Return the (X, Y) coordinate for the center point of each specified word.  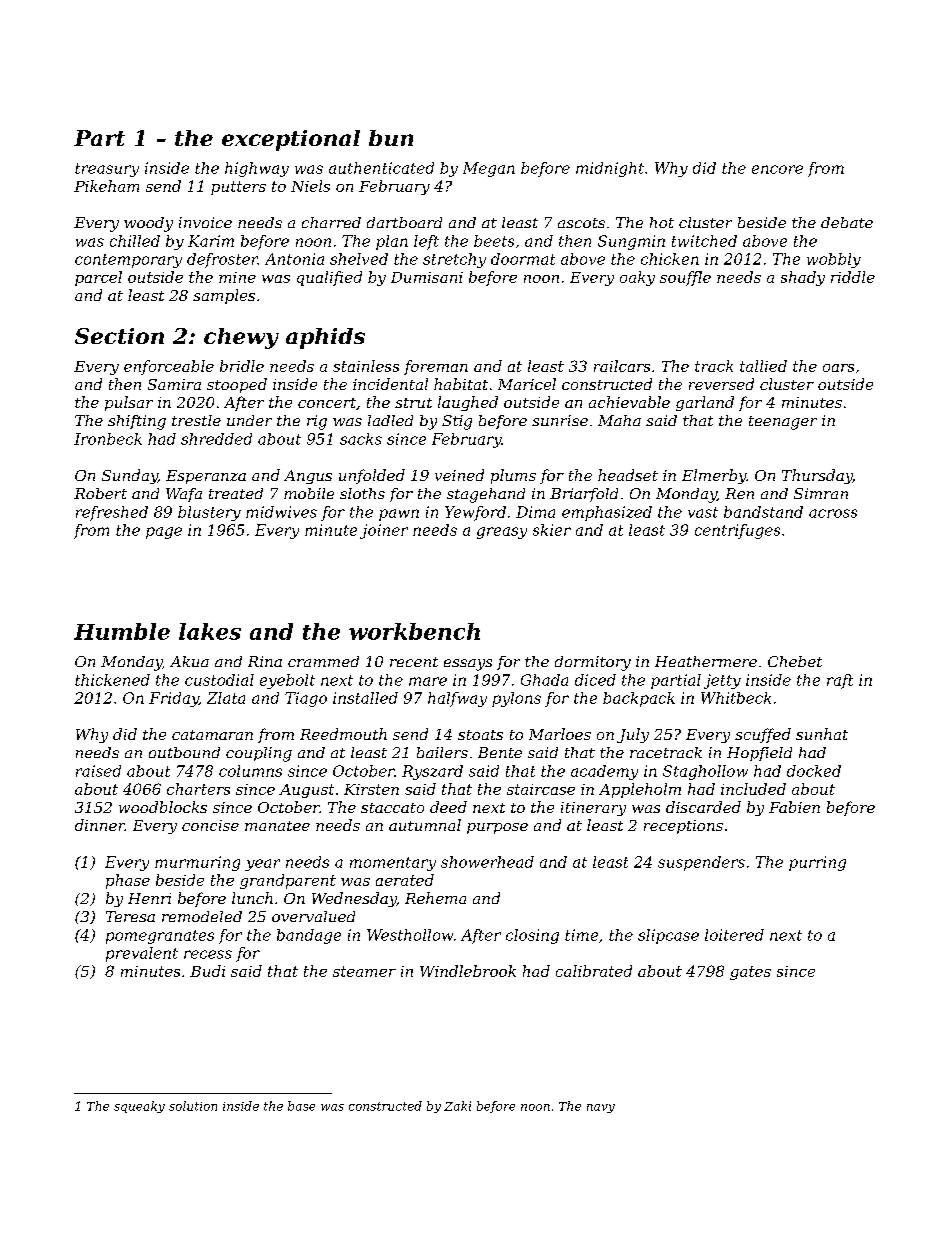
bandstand (763, 512)
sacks (361, 439)
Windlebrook (468, 971)
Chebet (795, 661)
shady (803, 278)
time (581, 935)
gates (750, 973)
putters (238, 188)
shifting (137, 422)
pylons (516, 699)
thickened (112, 680)
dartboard (404, 222)
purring (817, 863)
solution (193, 1106)
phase (128, 881)
